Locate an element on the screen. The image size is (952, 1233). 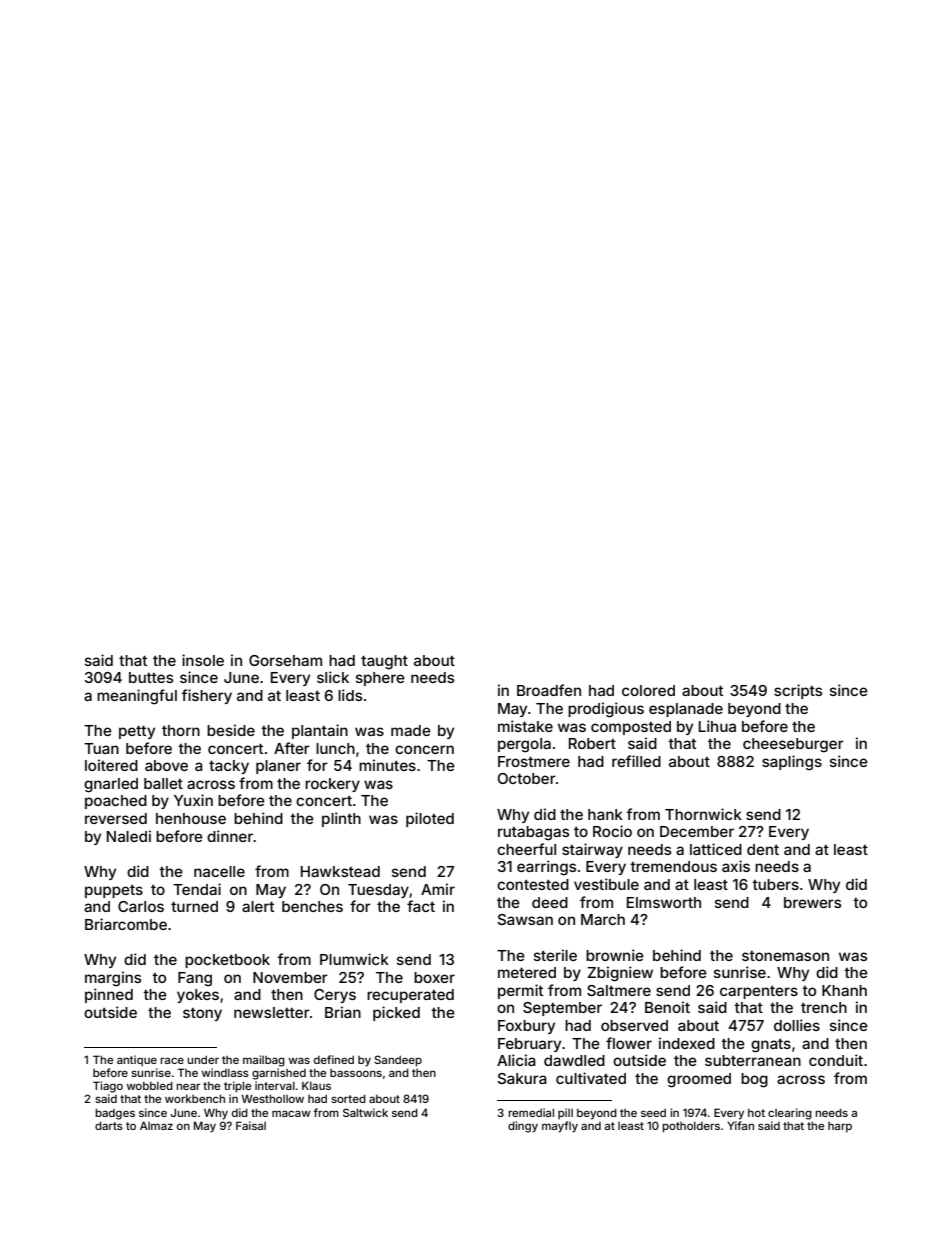
conduit is located at coordinates (836, 1060).
